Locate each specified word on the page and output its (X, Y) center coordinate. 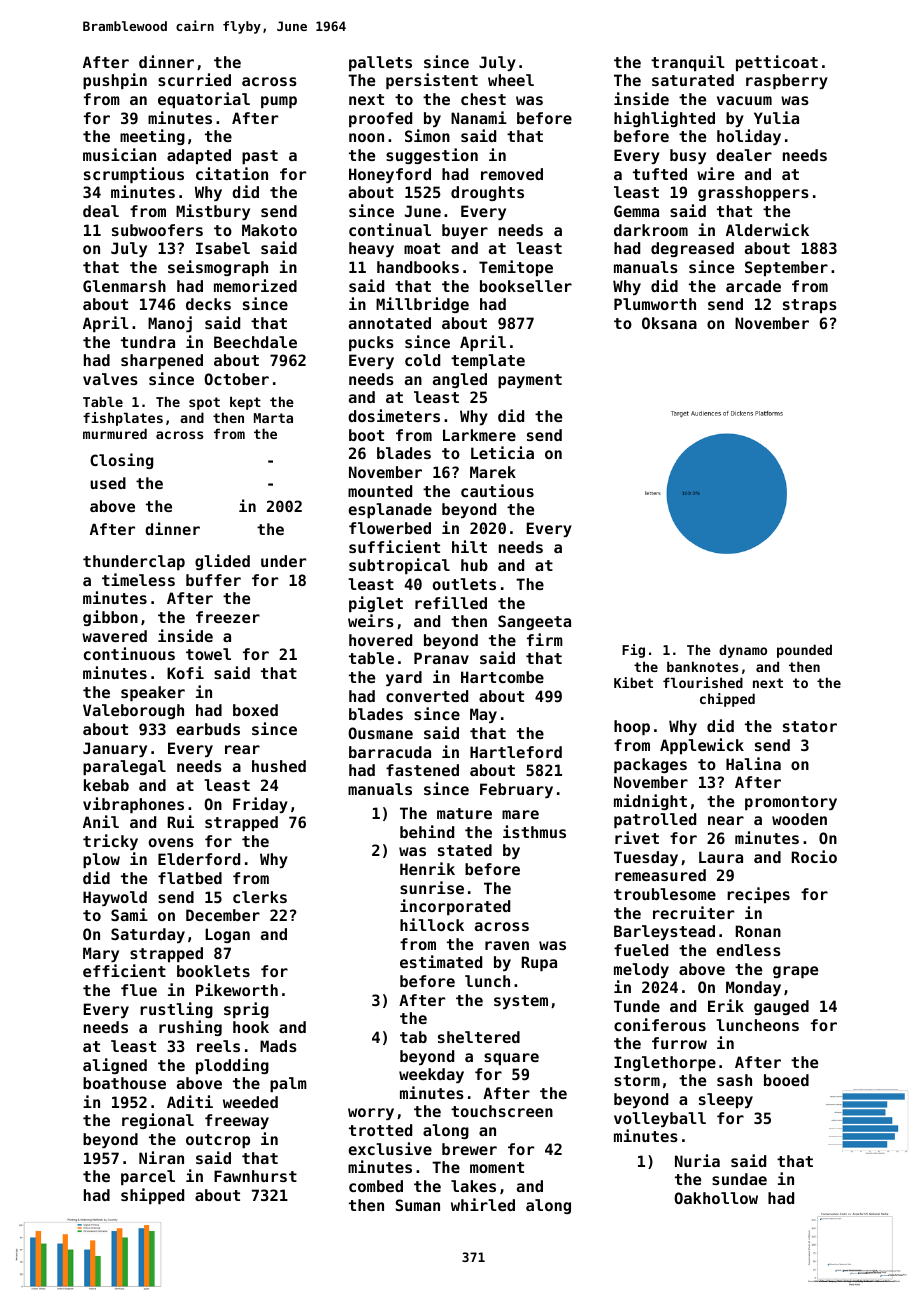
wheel (511, 80)
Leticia (502, 452)
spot (204, 403)
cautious (497, 490)
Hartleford (516, 752)
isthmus (534, 831)
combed (376, 1186)
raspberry (787, 81)
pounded (804, 651)
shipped (152, 1196)
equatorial (204, 100)
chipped (727, 700)
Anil (101, 821)
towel (208, 654)
